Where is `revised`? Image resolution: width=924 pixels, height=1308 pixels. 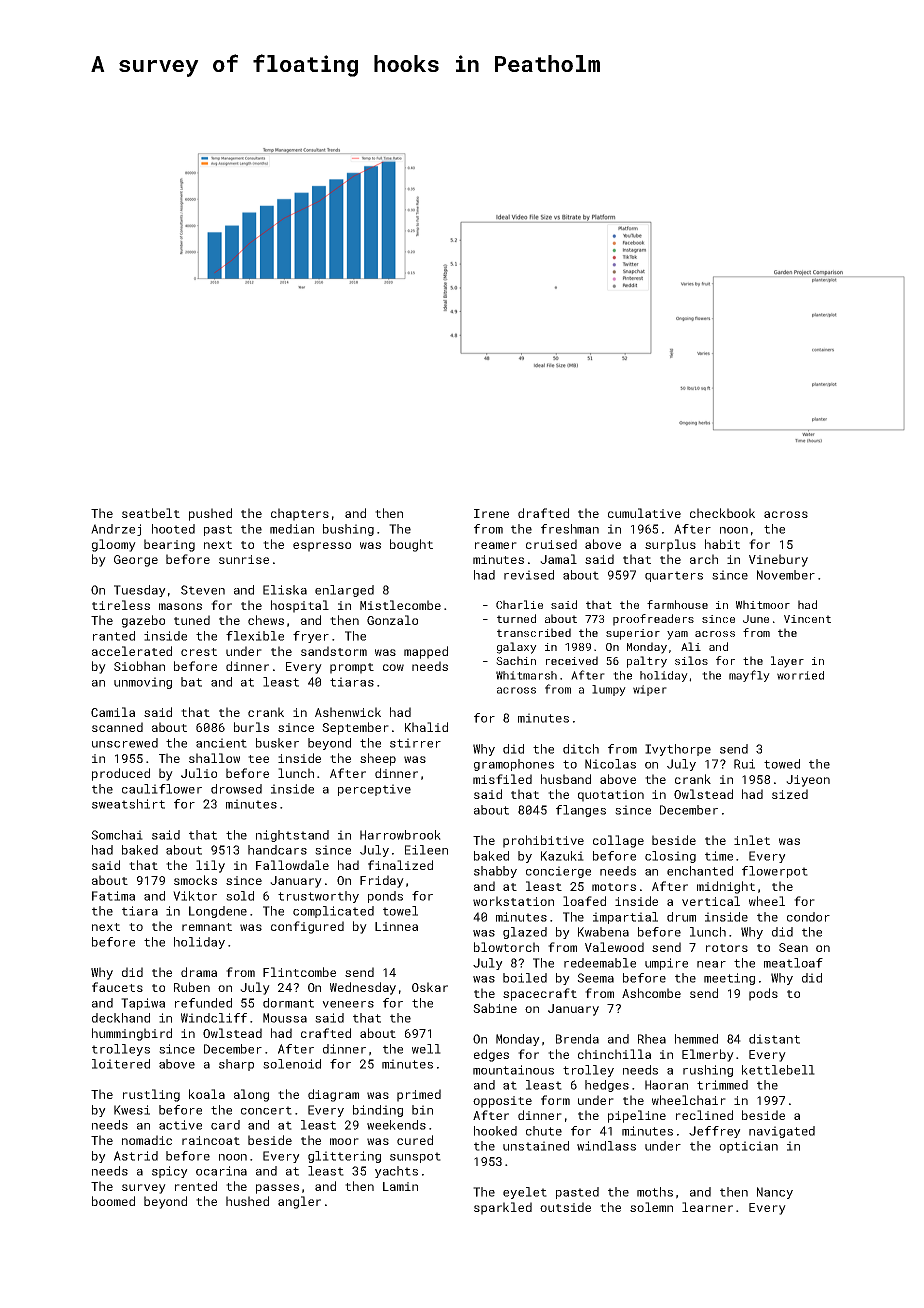
revised is located at coordinates (529, 575).
